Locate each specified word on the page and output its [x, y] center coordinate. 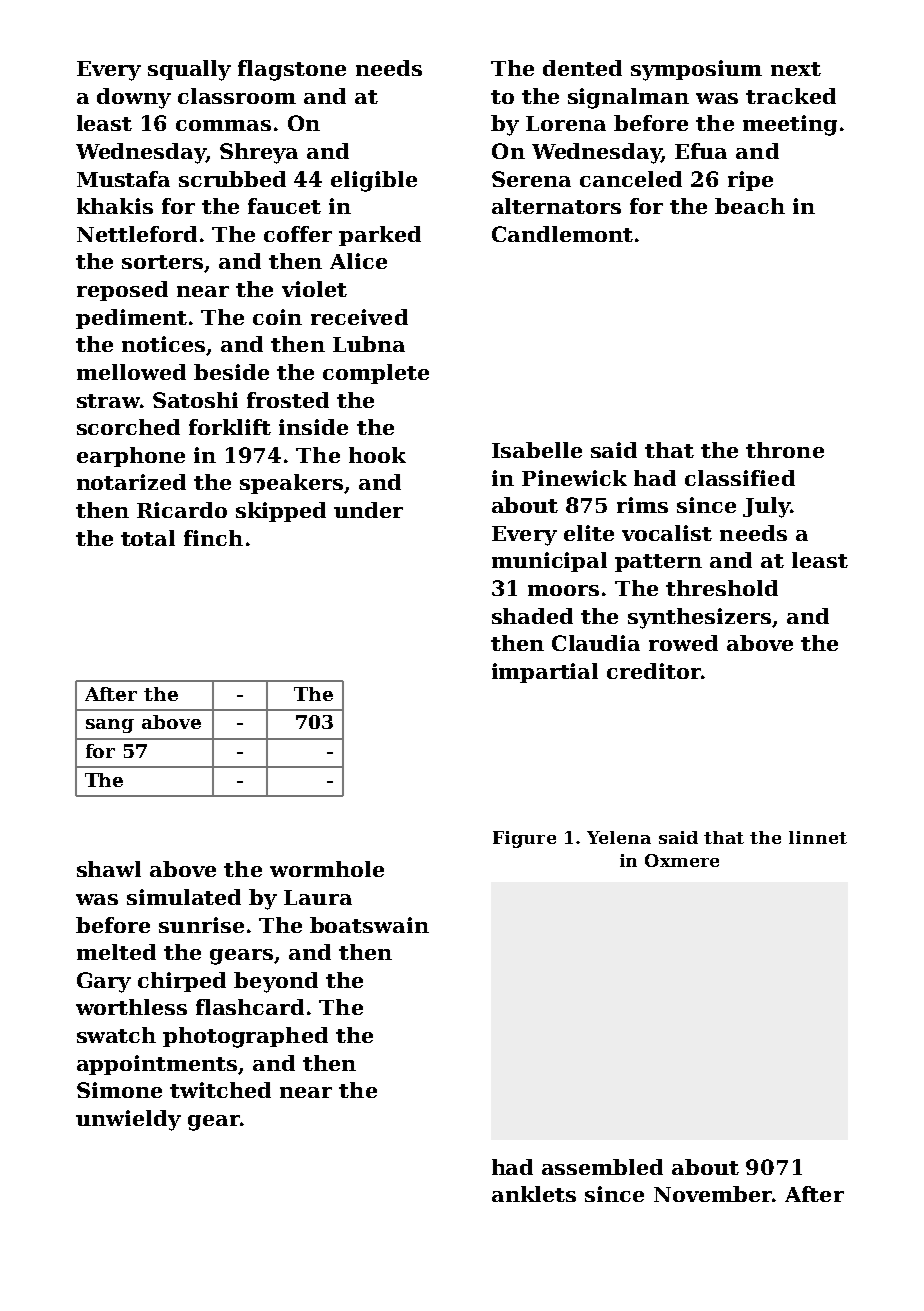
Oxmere [682, 860]
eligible [374, 181]
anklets [534, 1194]
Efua [701, 151]
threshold [722, 588]
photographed [245, 1037]
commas [223, 125]
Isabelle [537, 450]
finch [213, 538]
